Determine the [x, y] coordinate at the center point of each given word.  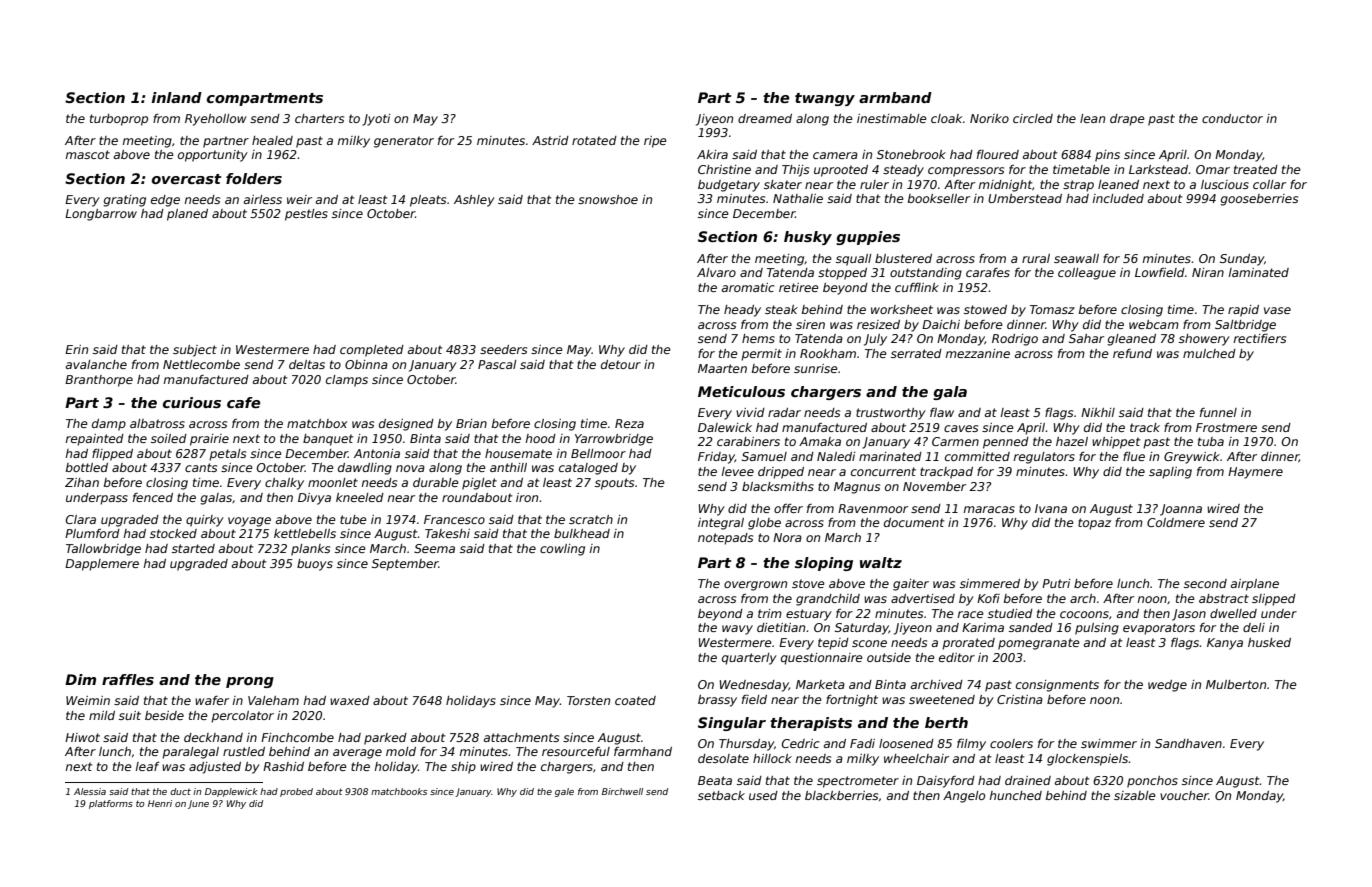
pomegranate [1039, 644]
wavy [737, 630]
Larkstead [1159, 169]
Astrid [550, 140]
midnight [1005, 186]
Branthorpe [99, 381]
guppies [868, 238]
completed [372, 351]
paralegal [190, 753]
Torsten [588, 700]
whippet [1116, 443]
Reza [629, 423]
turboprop [119, 120]
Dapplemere [102, 565]
